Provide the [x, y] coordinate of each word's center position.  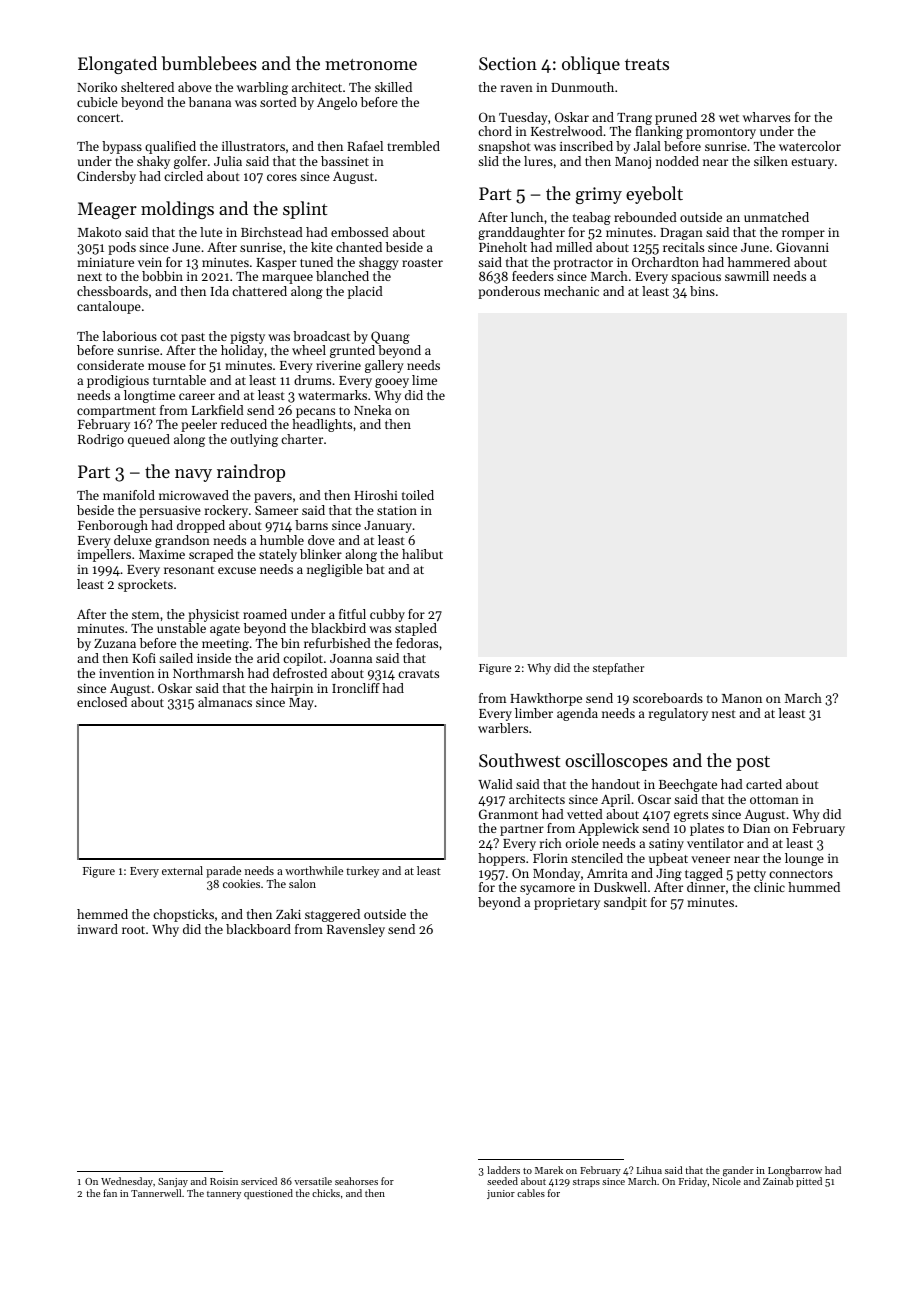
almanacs [225, 702]
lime [424, 380]
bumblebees [209, 63]
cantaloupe [109, 307]
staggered [332, 915]
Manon [742, 698]
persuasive [170, 512]
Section [508, 63]
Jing [669, 875]
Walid [495, 784]
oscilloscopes [616, 762]
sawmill [747, 276]
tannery [224, 1195]
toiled [418, 495]
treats [647, 64]
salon [302, 883]
